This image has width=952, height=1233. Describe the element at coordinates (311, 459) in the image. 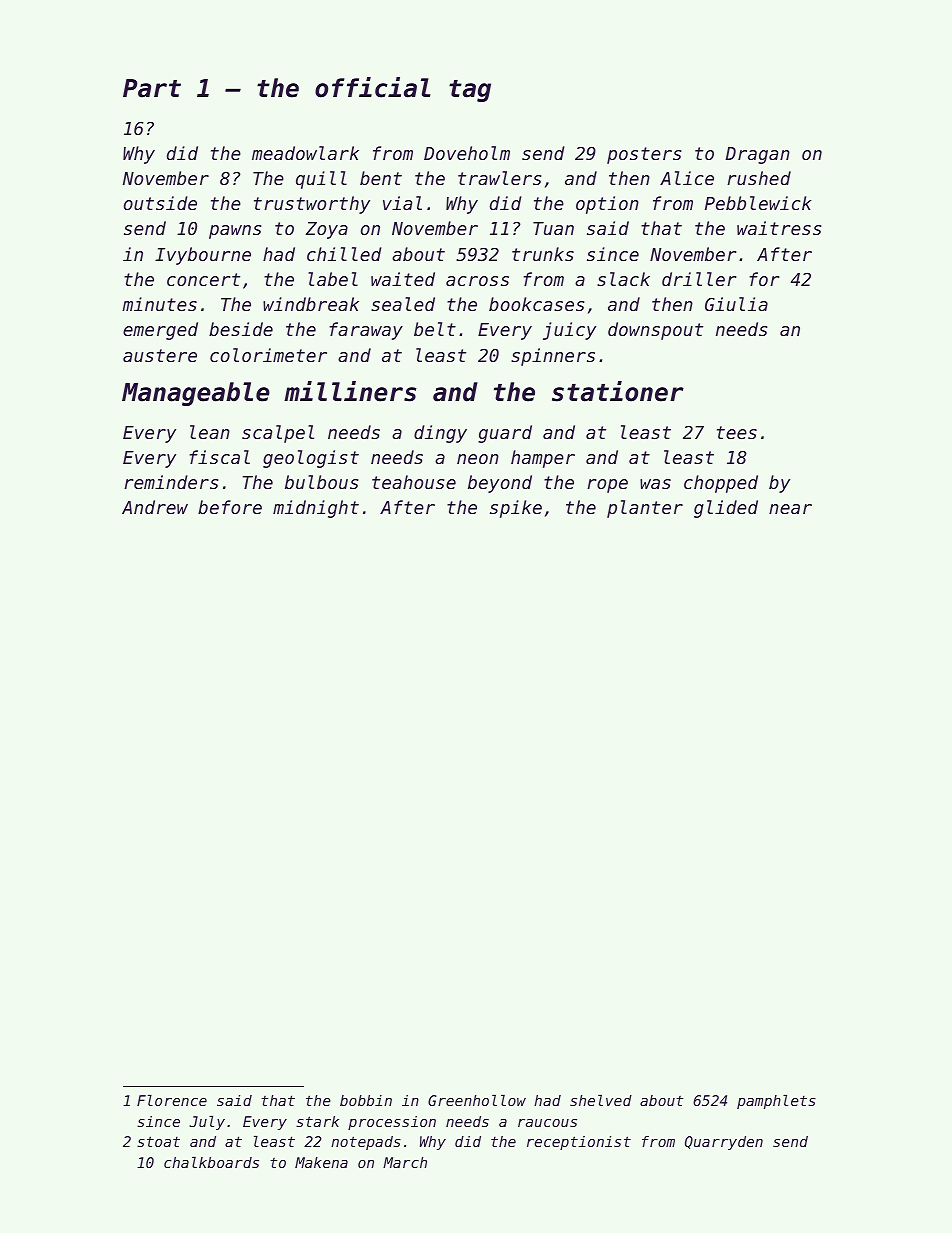

I see `geologist` at that location.
